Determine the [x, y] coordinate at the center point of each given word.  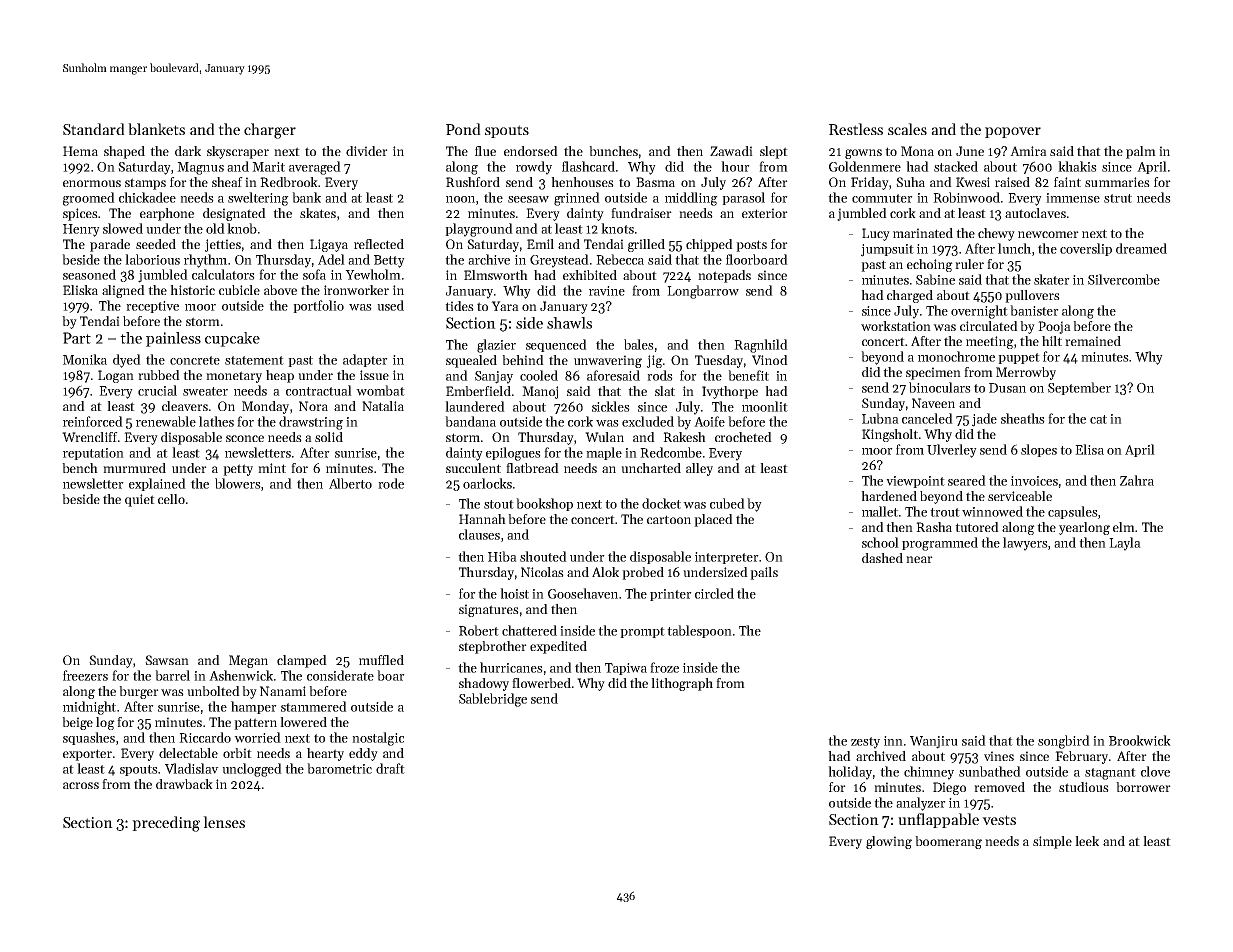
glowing [889, 842]
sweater [205, 391]
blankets [156, 129]
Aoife [709, 421]
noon [460, 199]
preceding [166, 824]
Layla [1125, 544]
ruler [969, 264]
